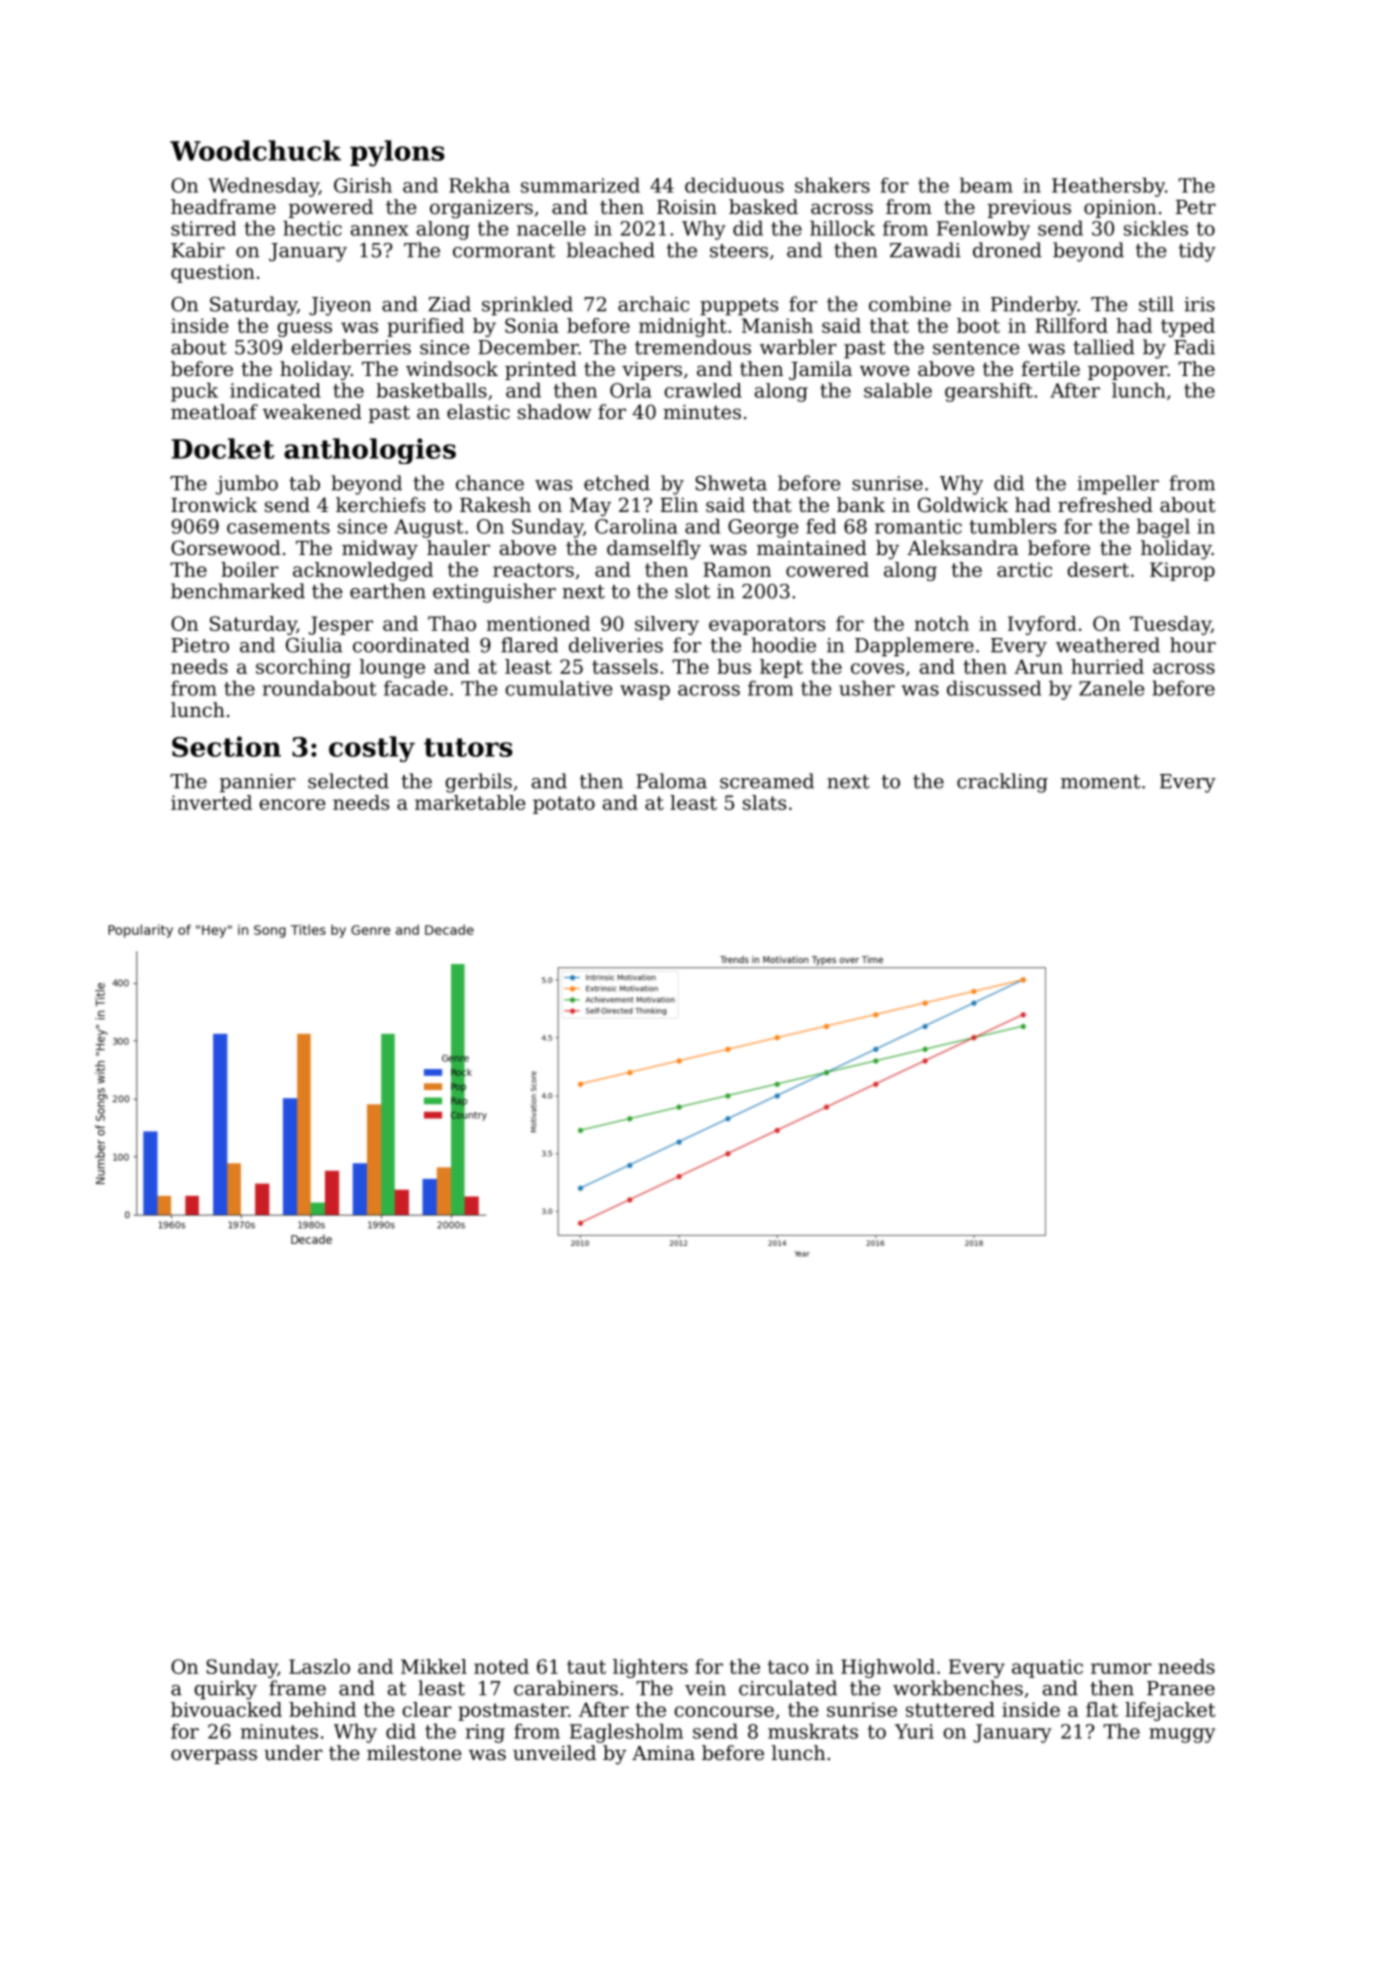 This screenshot has height=1969, width=1386. Describe the element at coordinates (1002, 783) in the screenshot. I see `crackling` at that location.
